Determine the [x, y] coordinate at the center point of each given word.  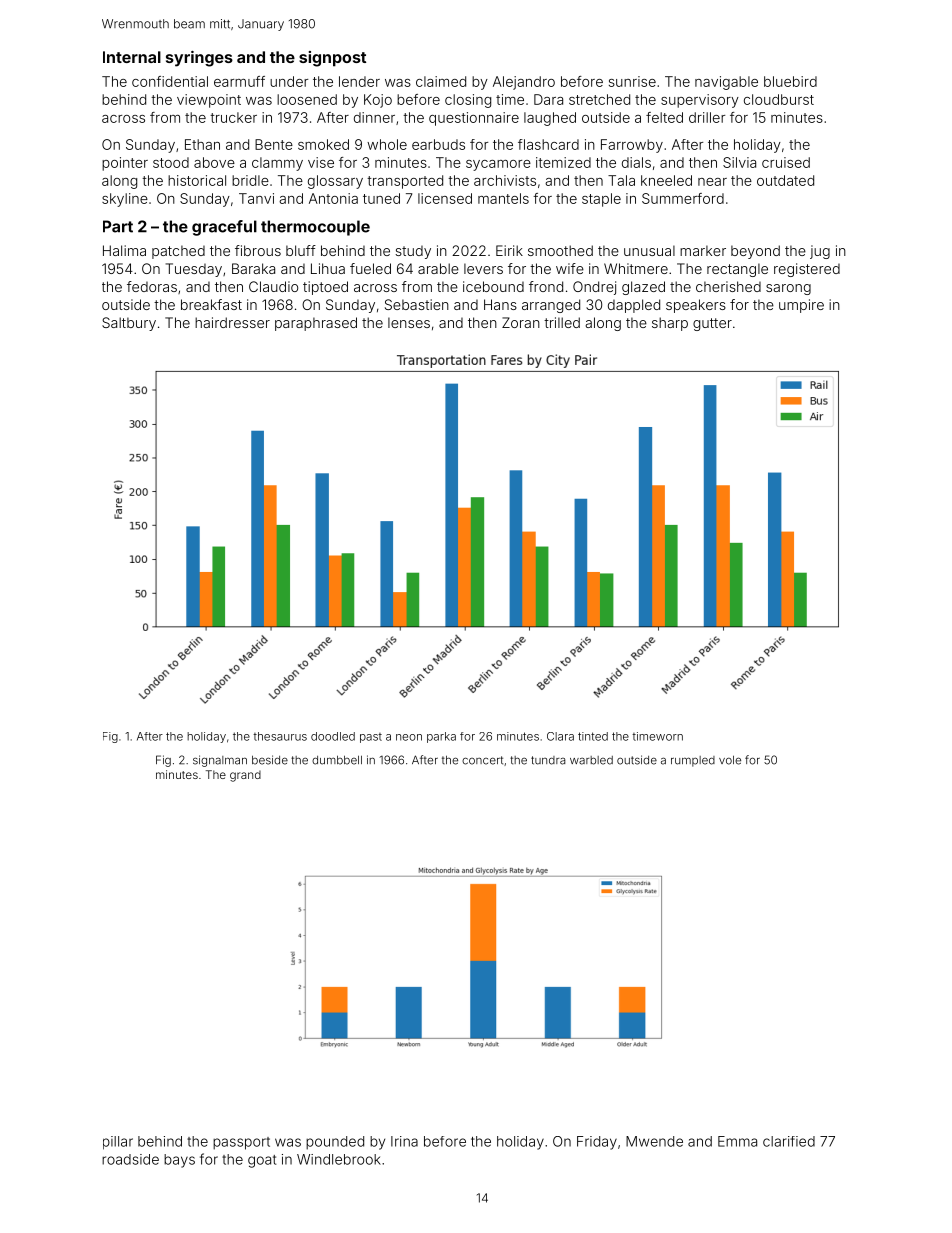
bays [179, 1161]
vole [730, 760]
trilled [562, 322]
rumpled [693, 761]
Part [118, 226]
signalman [220, 761]
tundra [548, 760]
